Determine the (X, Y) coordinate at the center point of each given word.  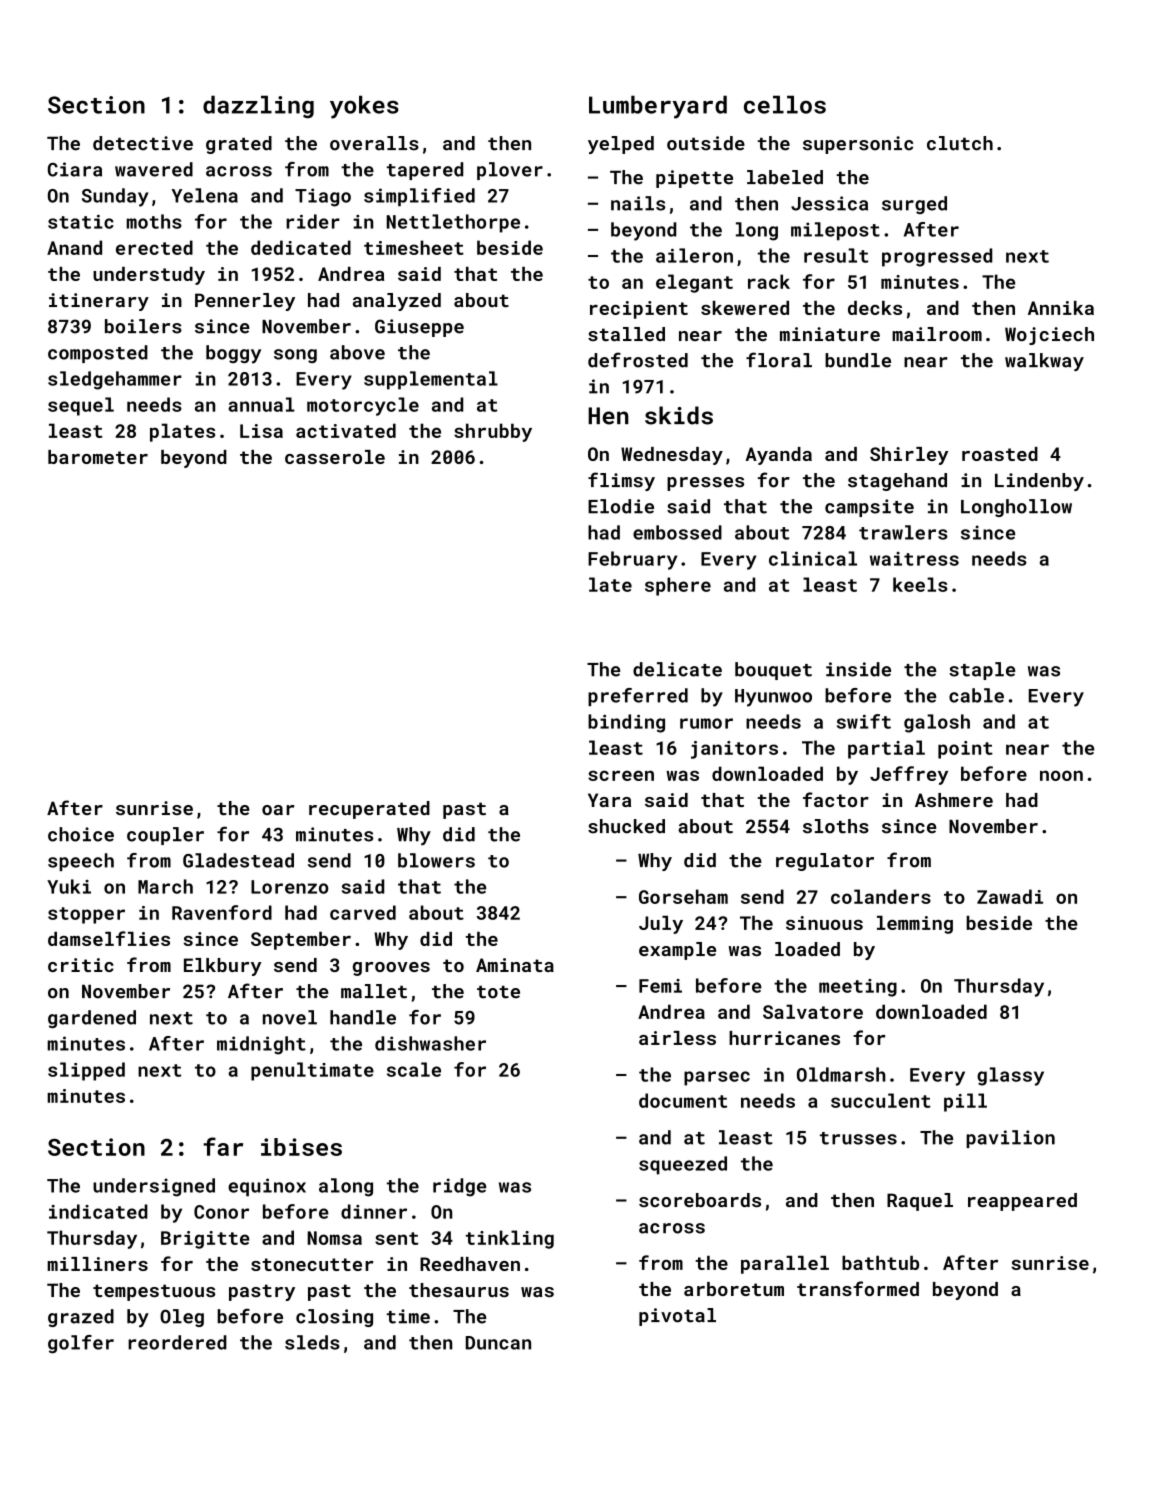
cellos (785, 104)
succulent (881, 1100)
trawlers (903, 532)
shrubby (493, 432)
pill (965, 1102)
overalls (374, 143)
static (81, 221)
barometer (98, 457)
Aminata (515, 965)
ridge (459, 1187)
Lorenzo (290, 887)
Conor (221, 1212)
